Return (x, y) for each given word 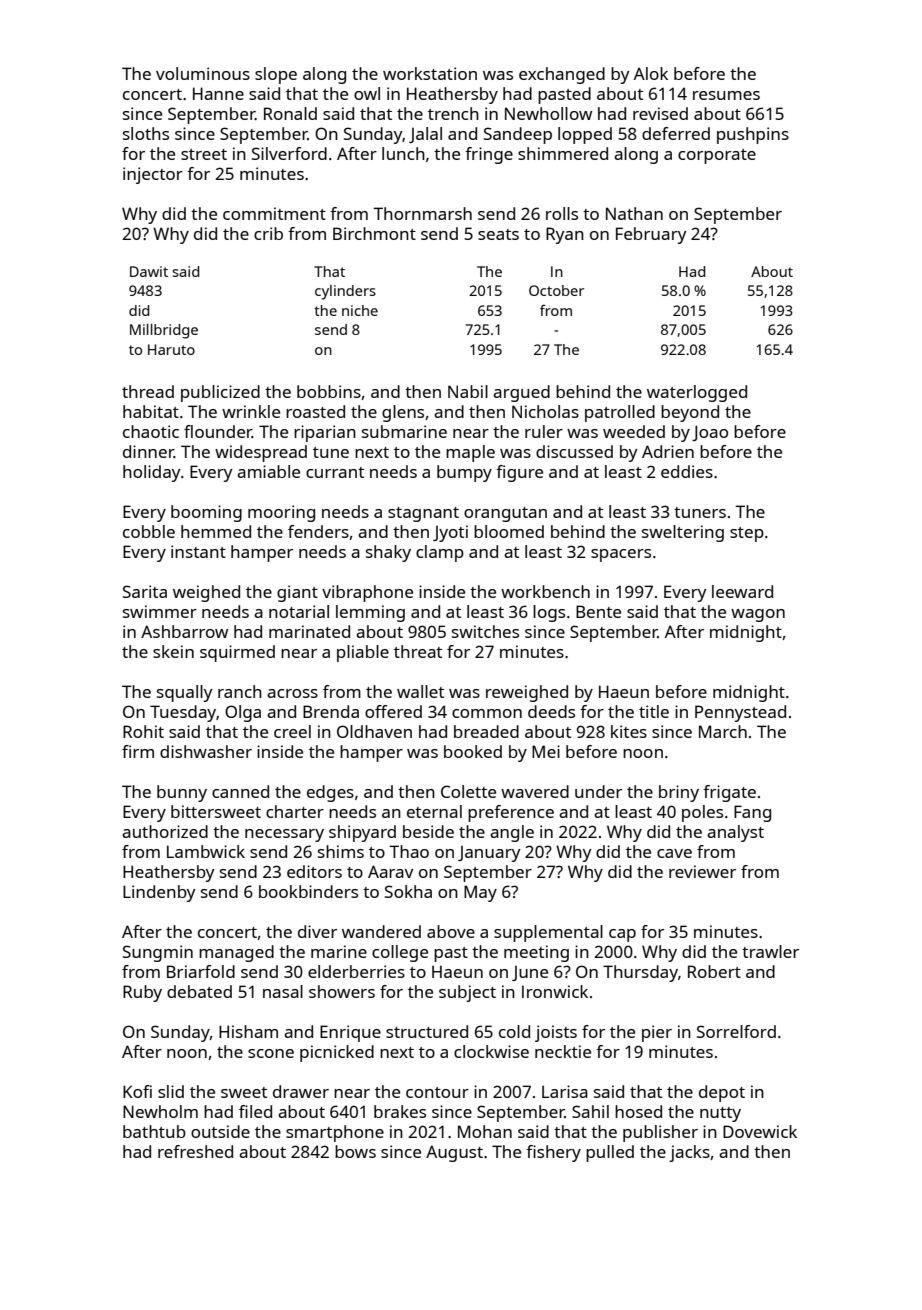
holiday (152, 473)
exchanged (562, 75)
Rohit (143, 731)
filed (255, 1111)
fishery (553, 1153)
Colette (468, 791)
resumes (726, 95)
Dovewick (760, 1131)
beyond (690, 413)
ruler (544, 431)
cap (622, 935)
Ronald (290, 113)
